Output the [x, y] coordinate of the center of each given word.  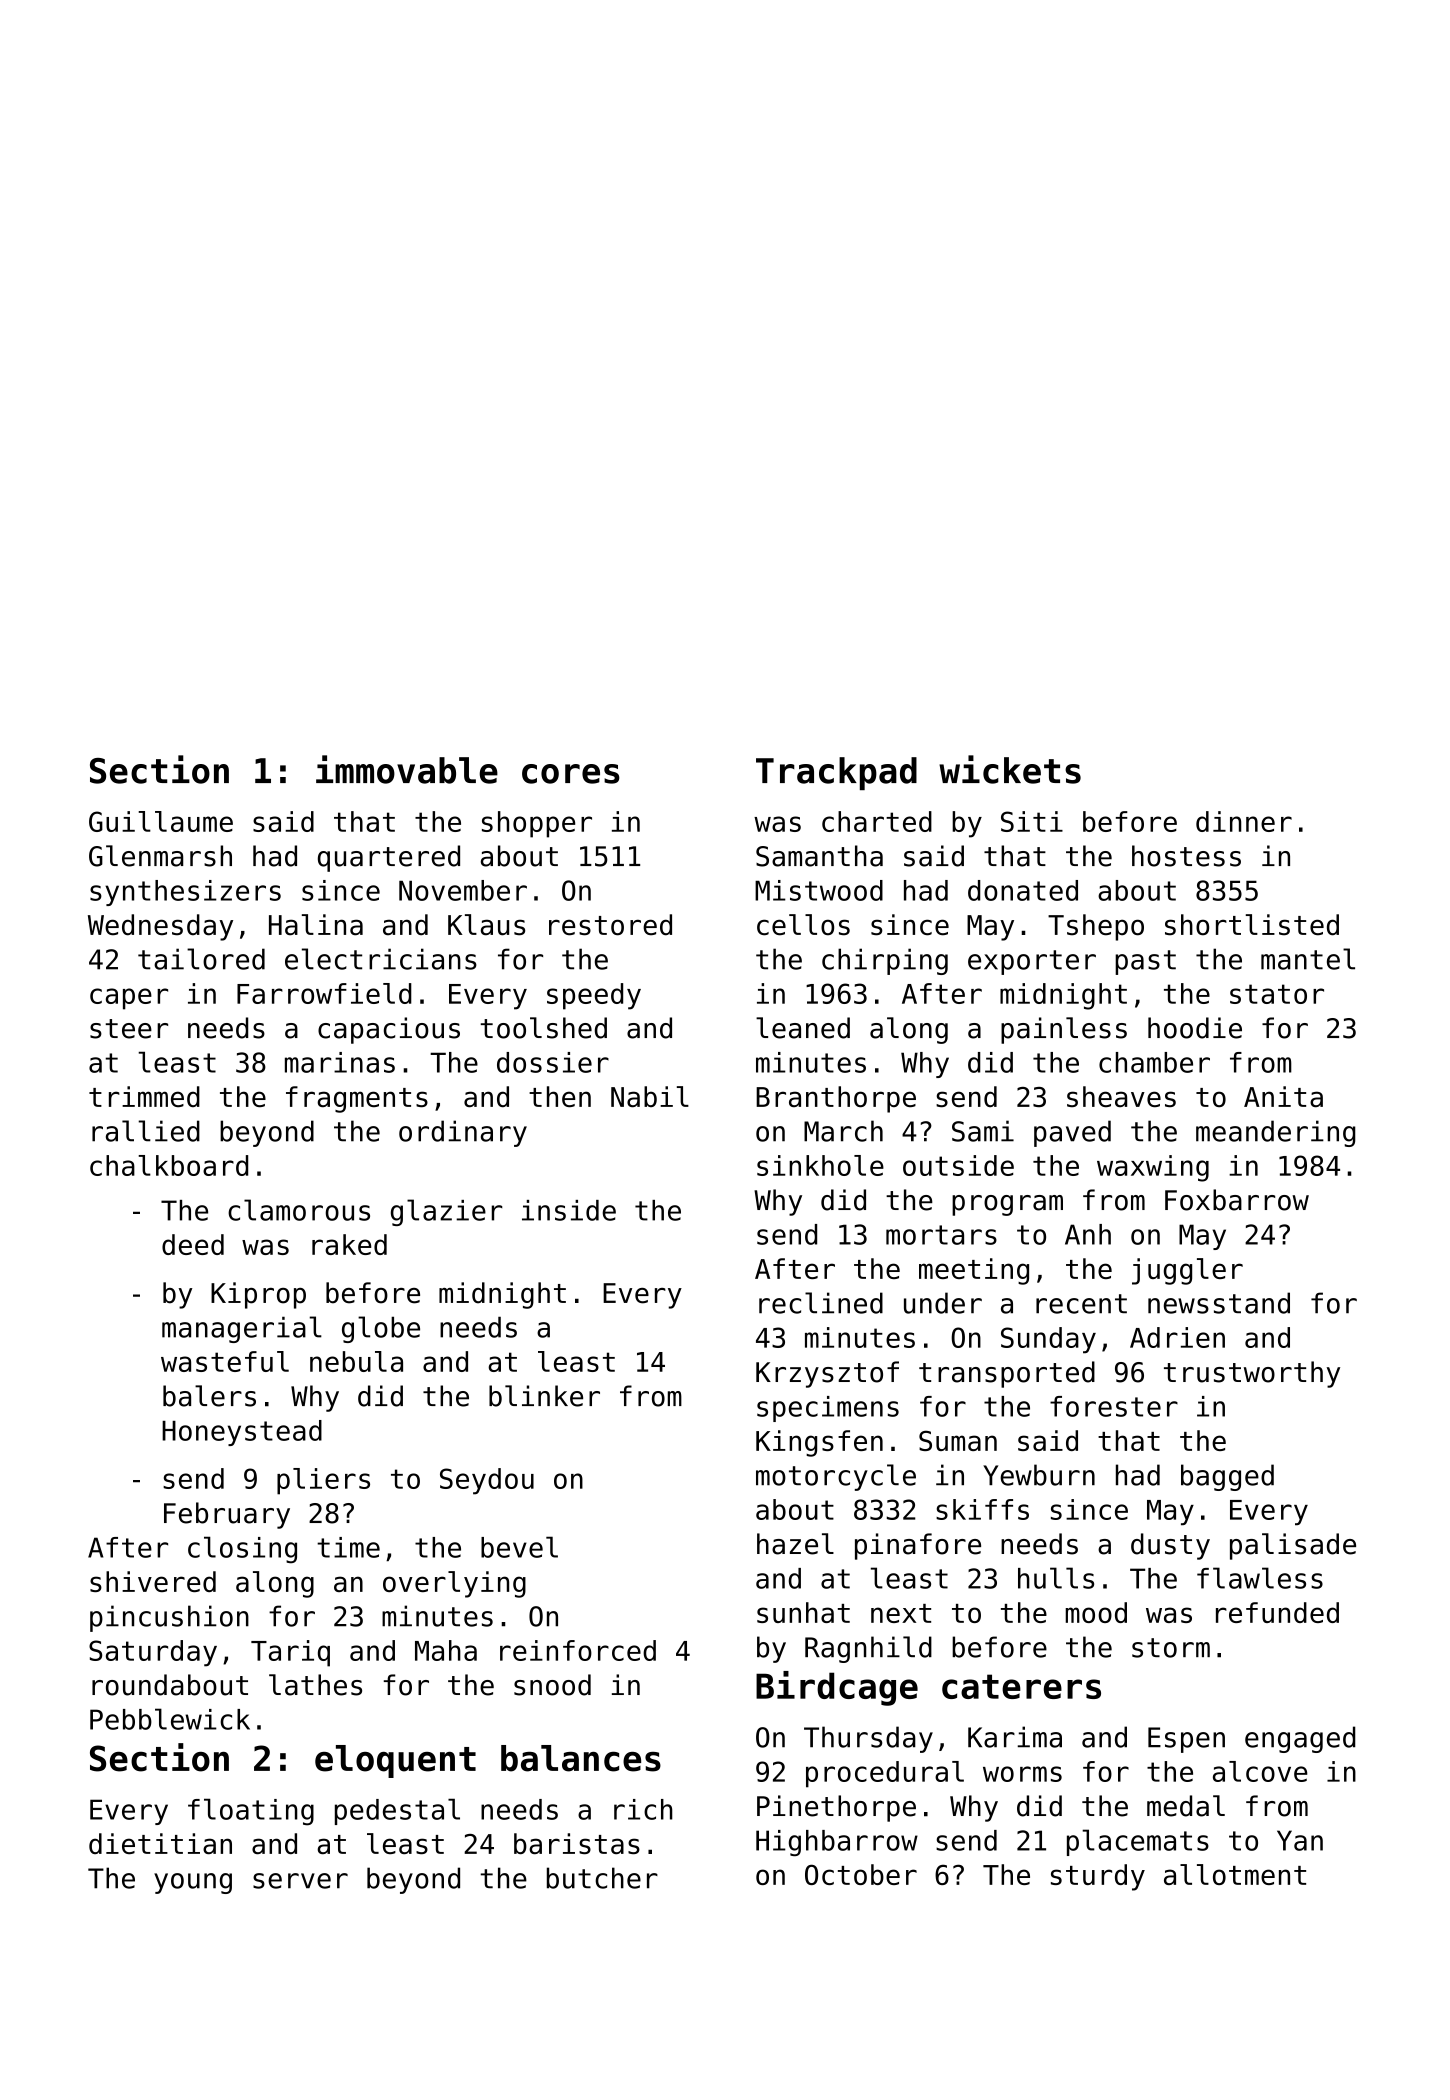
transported [1007, 1374]
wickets [1010, 769]
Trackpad [836, 773]
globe [381, 1329]
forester [1114, 1406]
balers [209, 1396]
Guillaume [161, 821]
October [861, 1874]
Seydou [487, 1481]
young [193, 1883]
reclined [821, 1303]
